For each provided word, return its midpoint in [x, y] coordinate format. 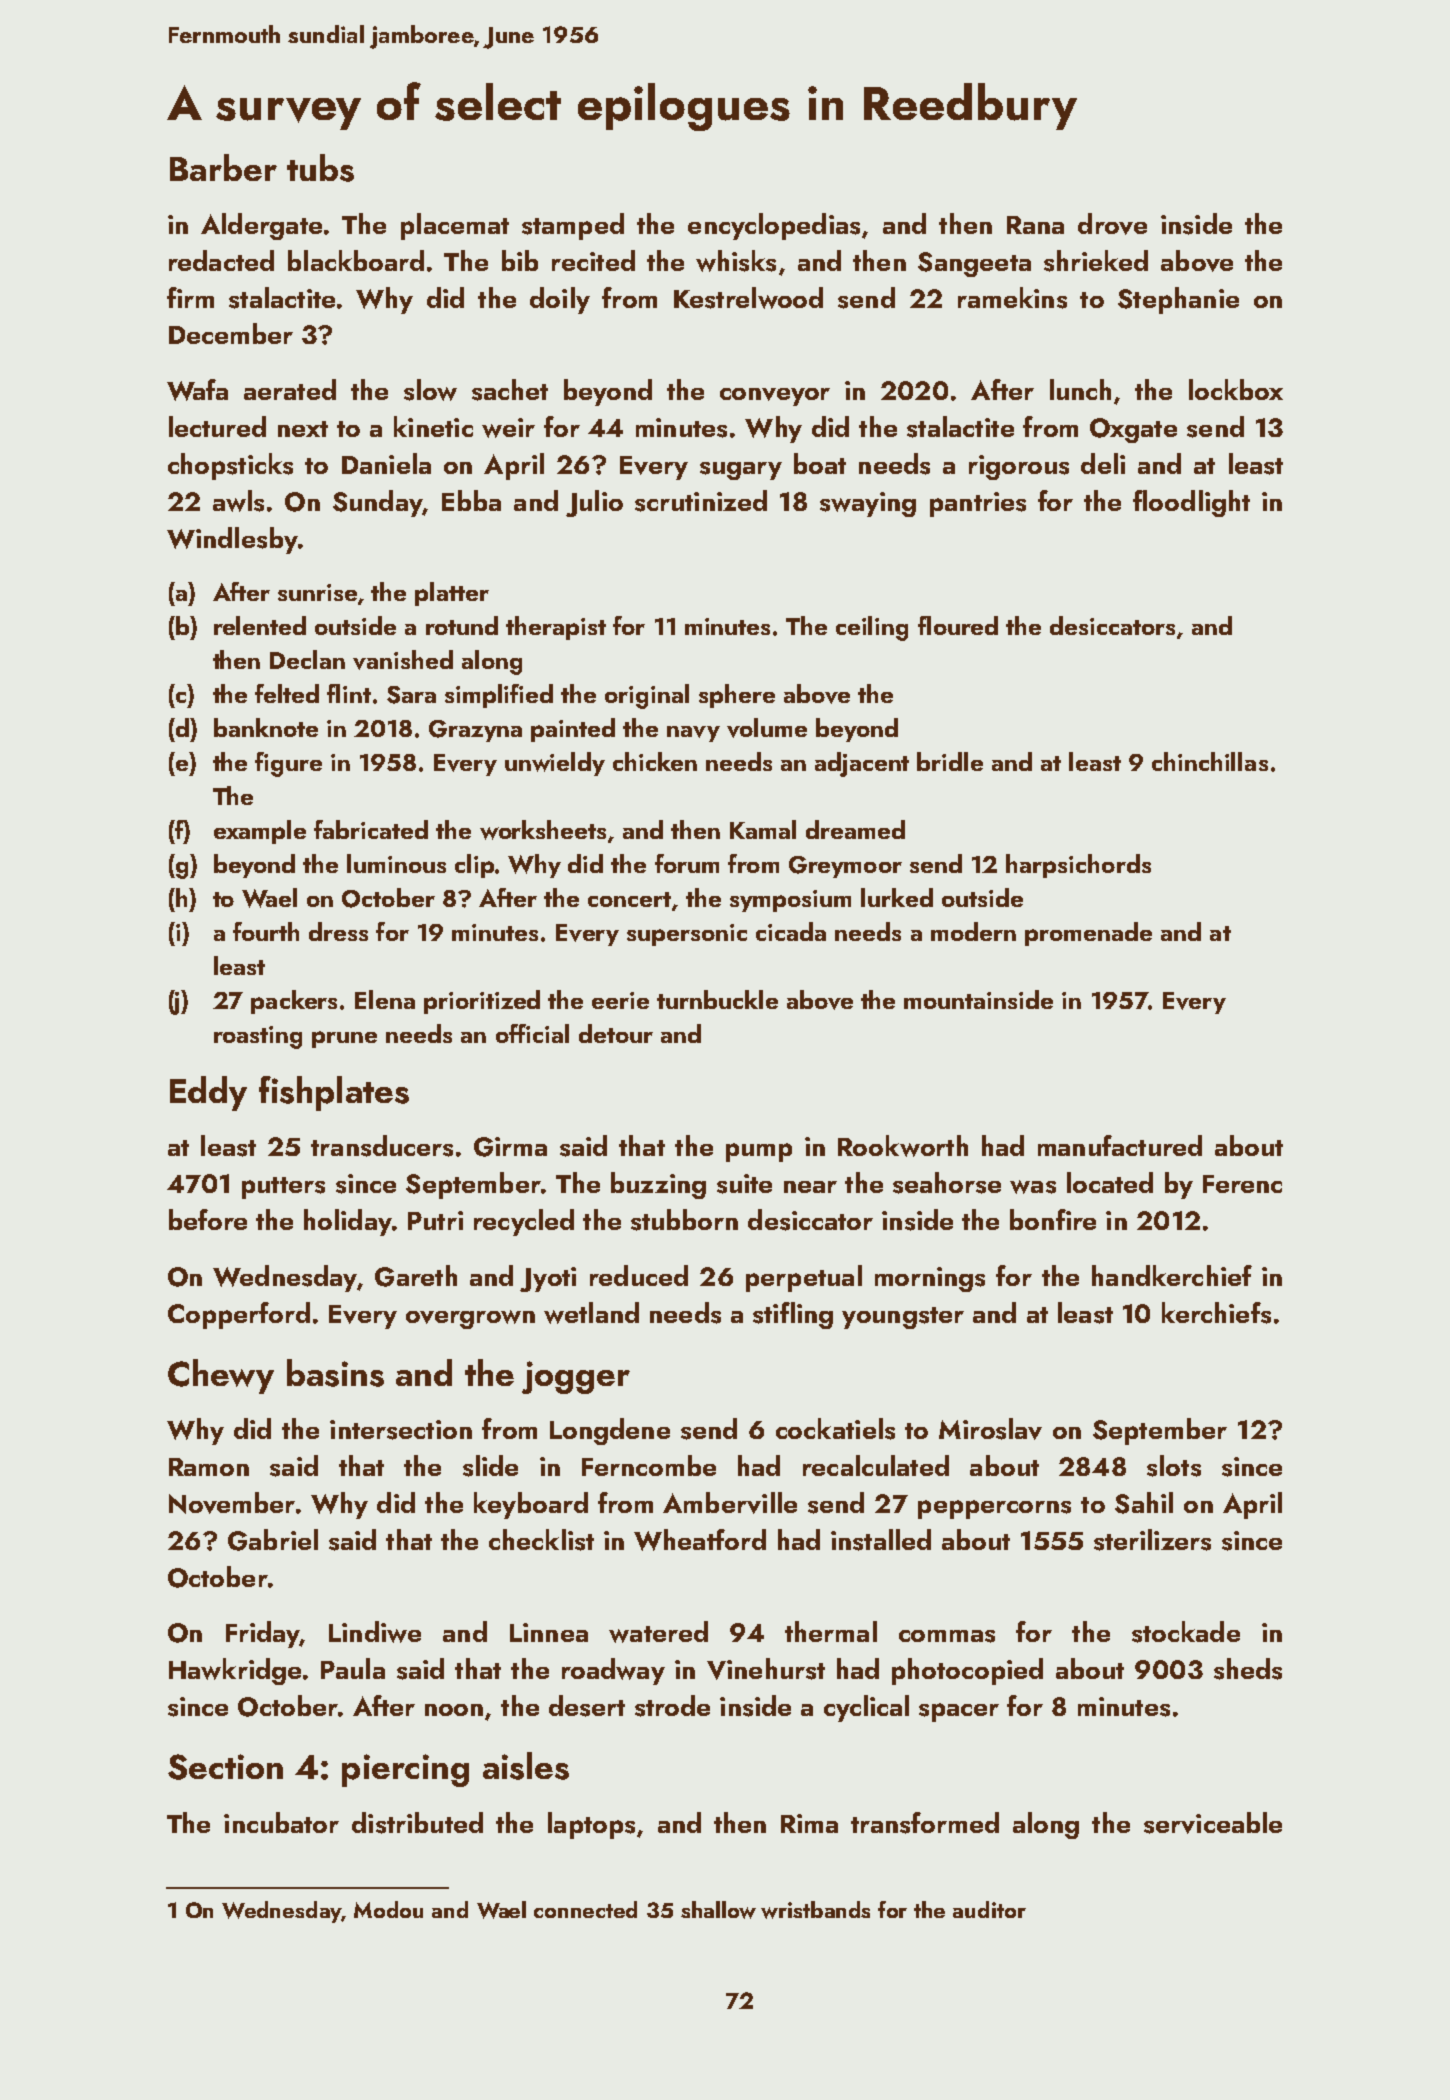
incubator [281, 1822]
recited [593, 260]
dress [338, 931]
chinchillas [1210, 761]
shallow [718, 1910]
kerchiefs [1216, 1313]
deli [1103, 463]
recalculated [876, 1465]
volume [767, 728]
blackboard [356, 260]
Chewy [221, 1376]
